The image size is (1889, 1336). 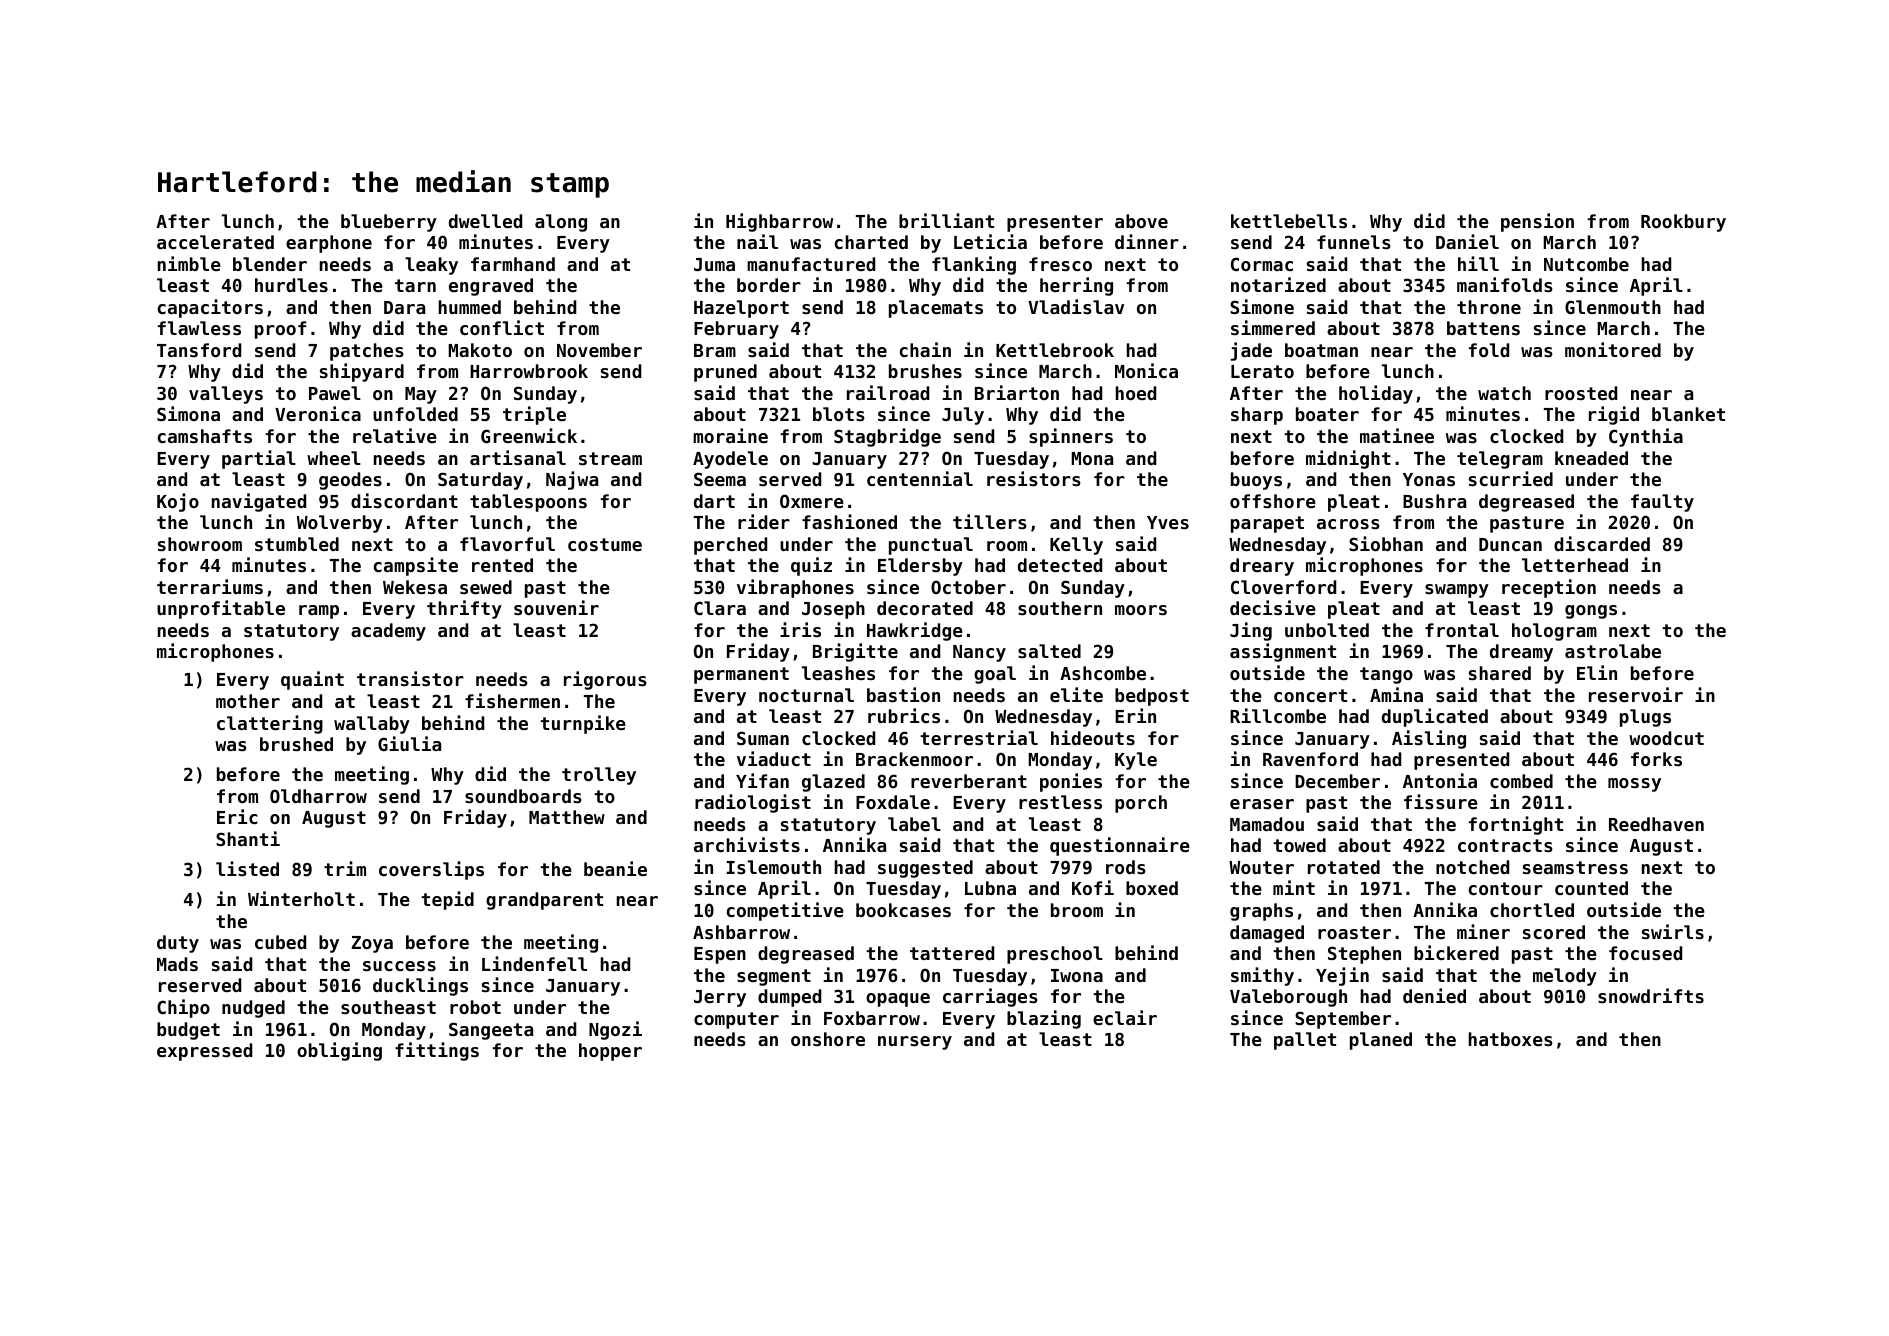 I want to click on kettlebells, so click(x=1289, y=221).
